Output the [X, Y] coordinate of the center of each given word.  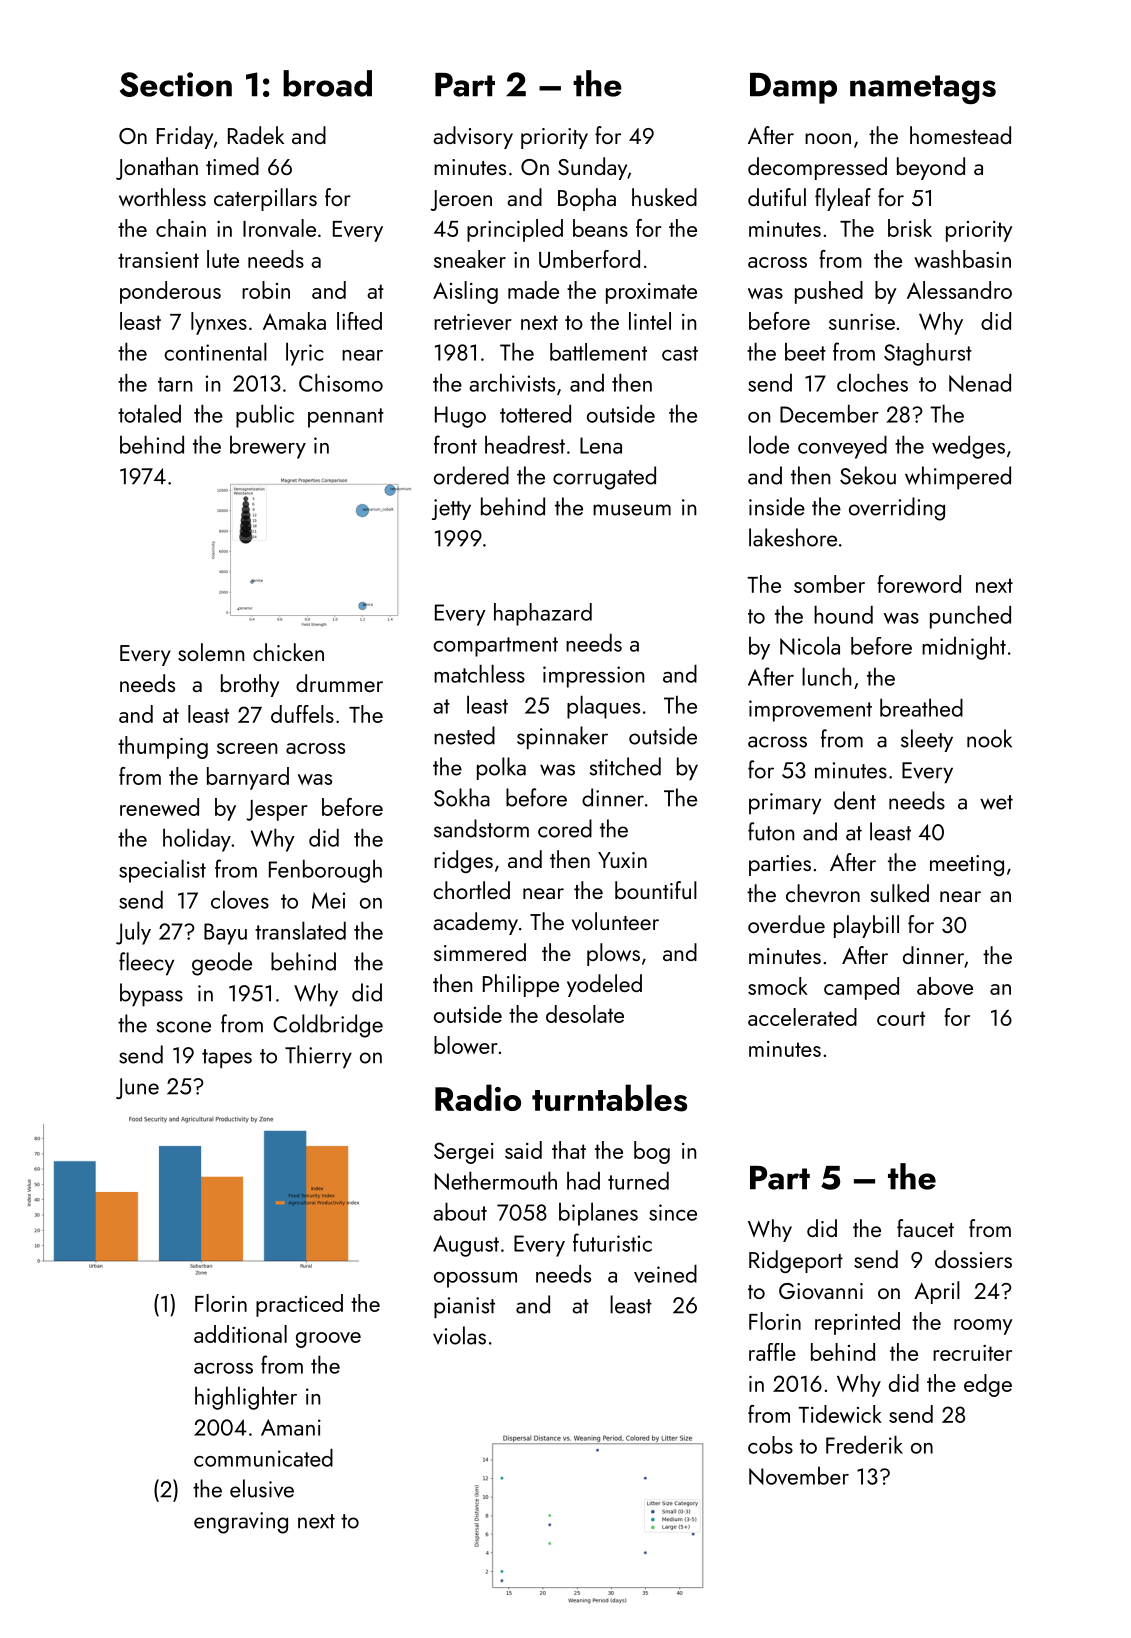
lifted [359, 321]
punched [970, 617]
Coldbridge [328, 1026]
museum [632, 510]
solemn [211, 652]
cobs [770, 1445]
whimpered [958, 478]
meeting [967, 865]
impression [593, 677]
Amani [291, 1427]
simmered [480, 952]
